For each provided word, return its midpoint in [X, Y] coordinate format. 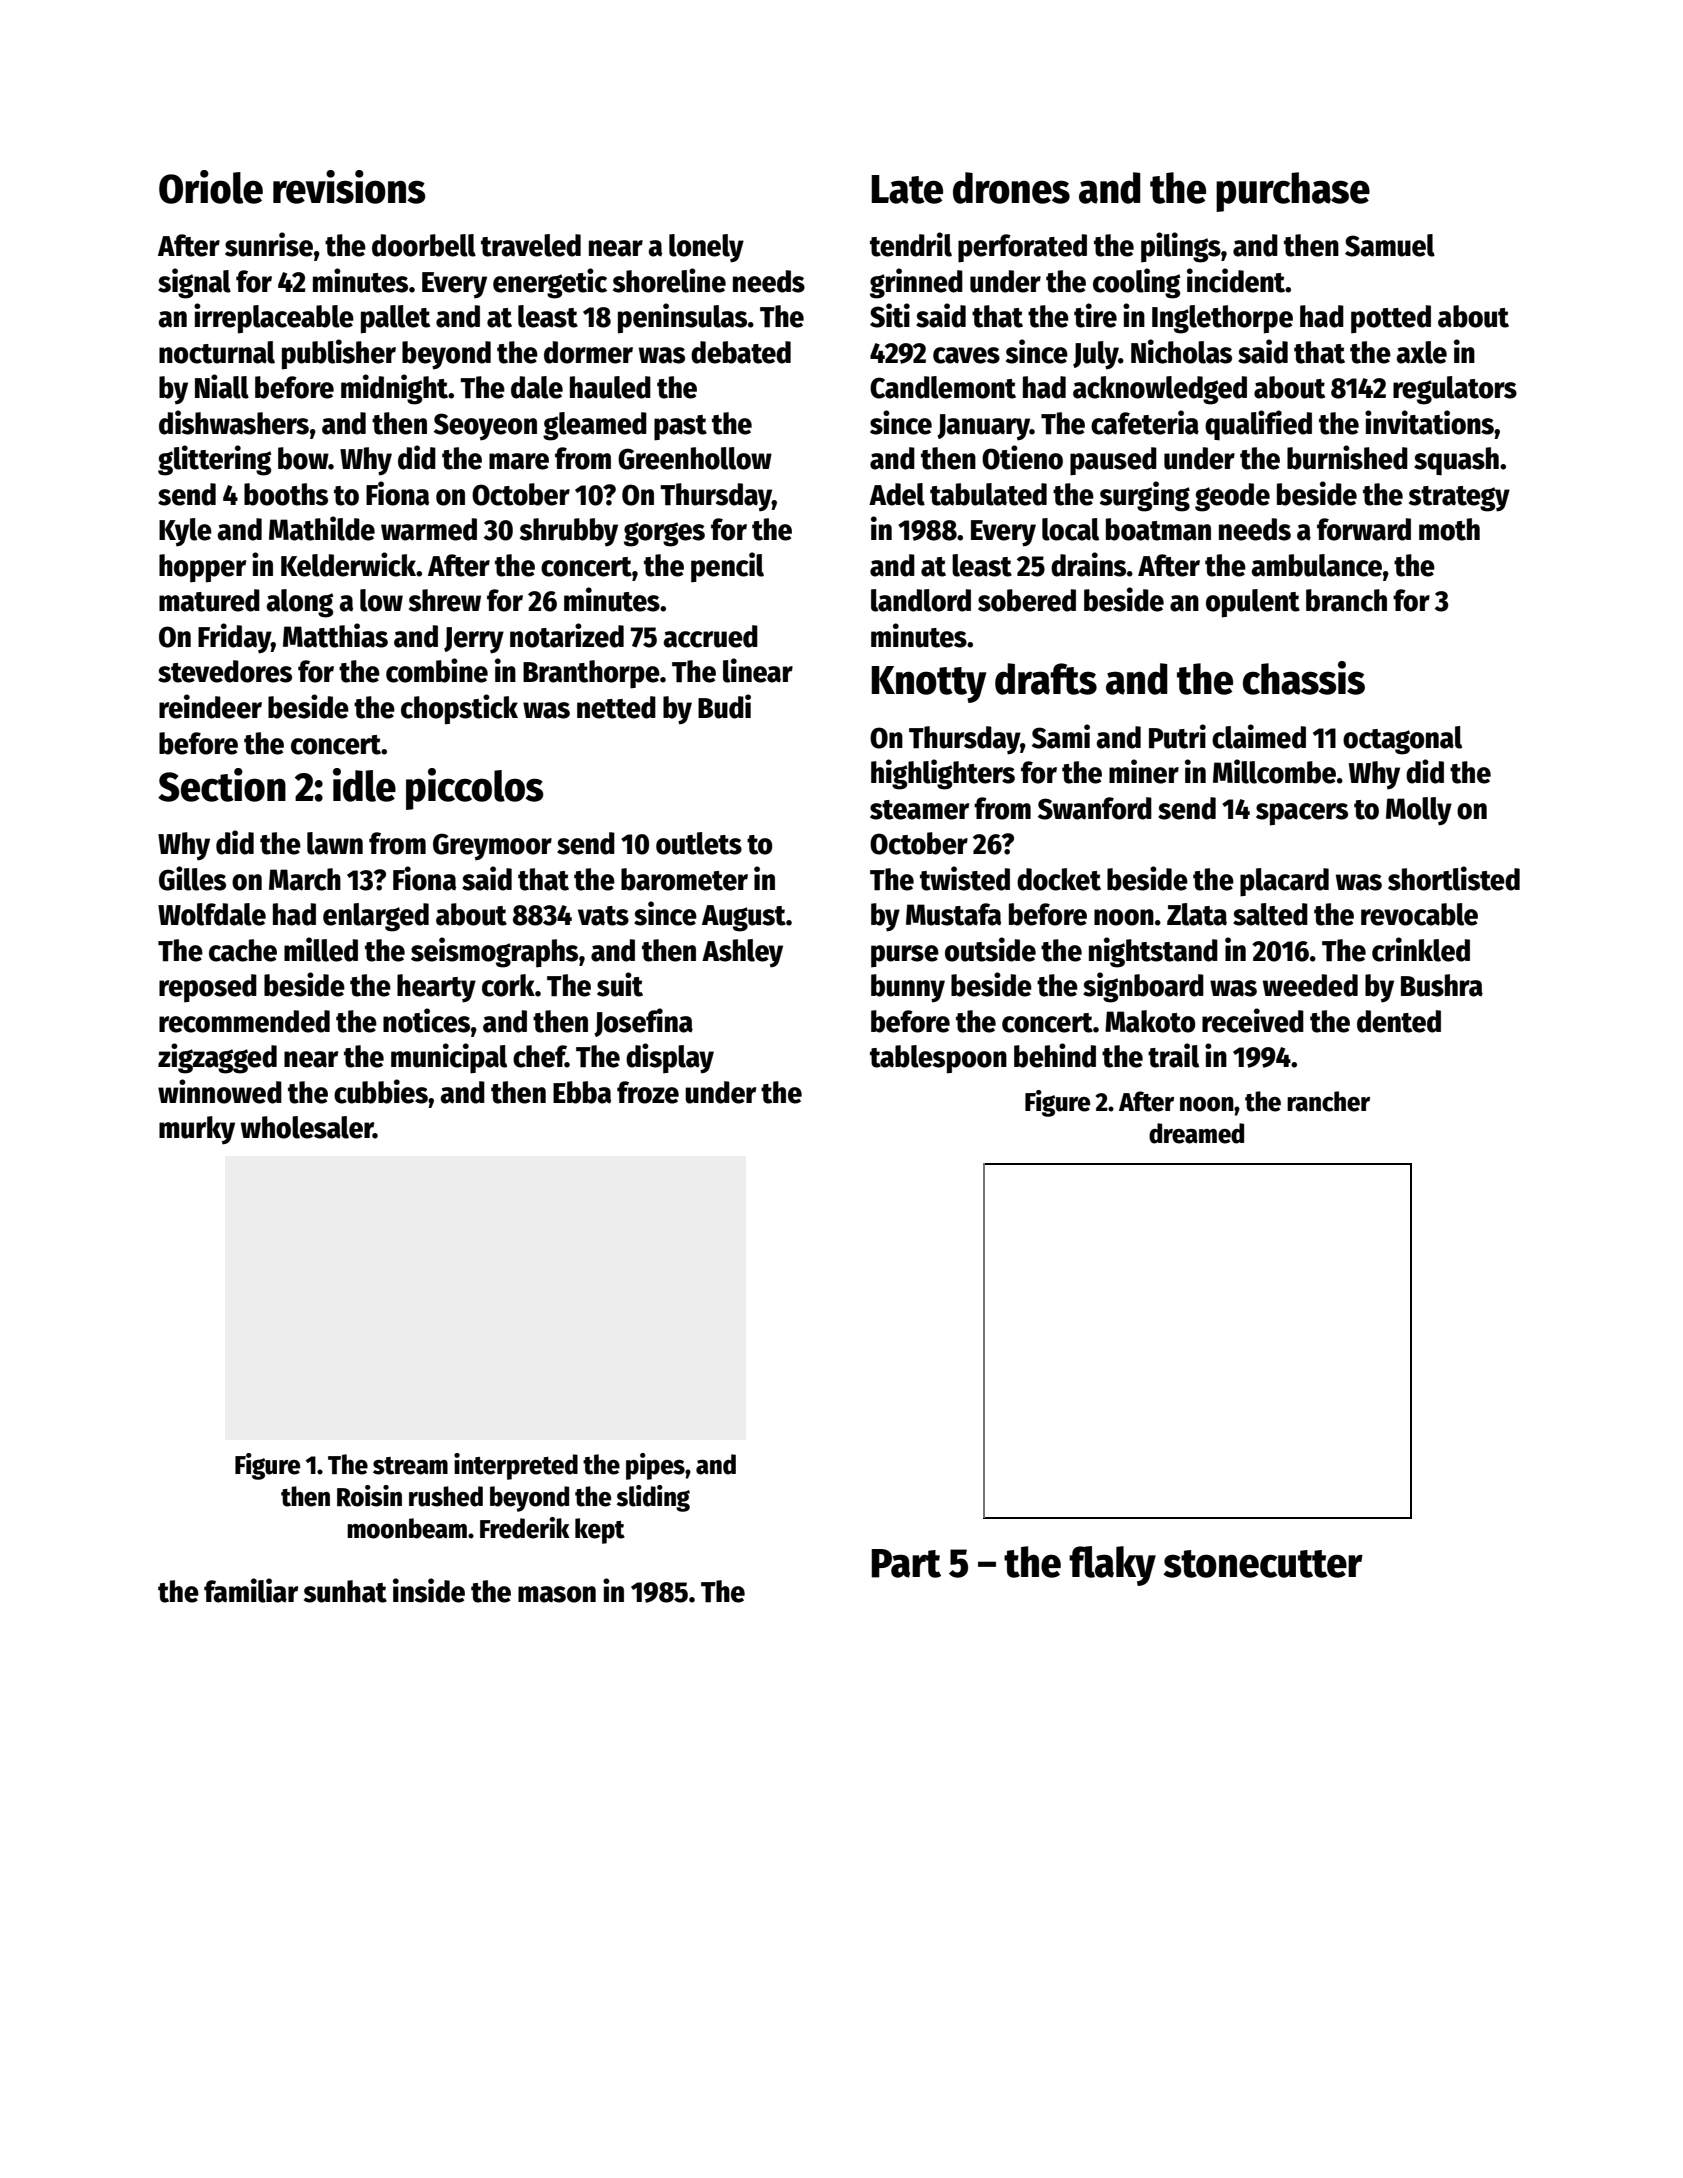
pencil [727, 567]
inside [429, 1590]
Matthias [335, 635]
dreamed [1196, 1133]
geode [1232, 497]
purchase [1293, 192]
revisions [349, 187]
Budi [724, 706]
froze [648, 1092]
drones [1011, 188]
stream [410, 1466]
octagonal [1402, 740]
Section [222, 785]
